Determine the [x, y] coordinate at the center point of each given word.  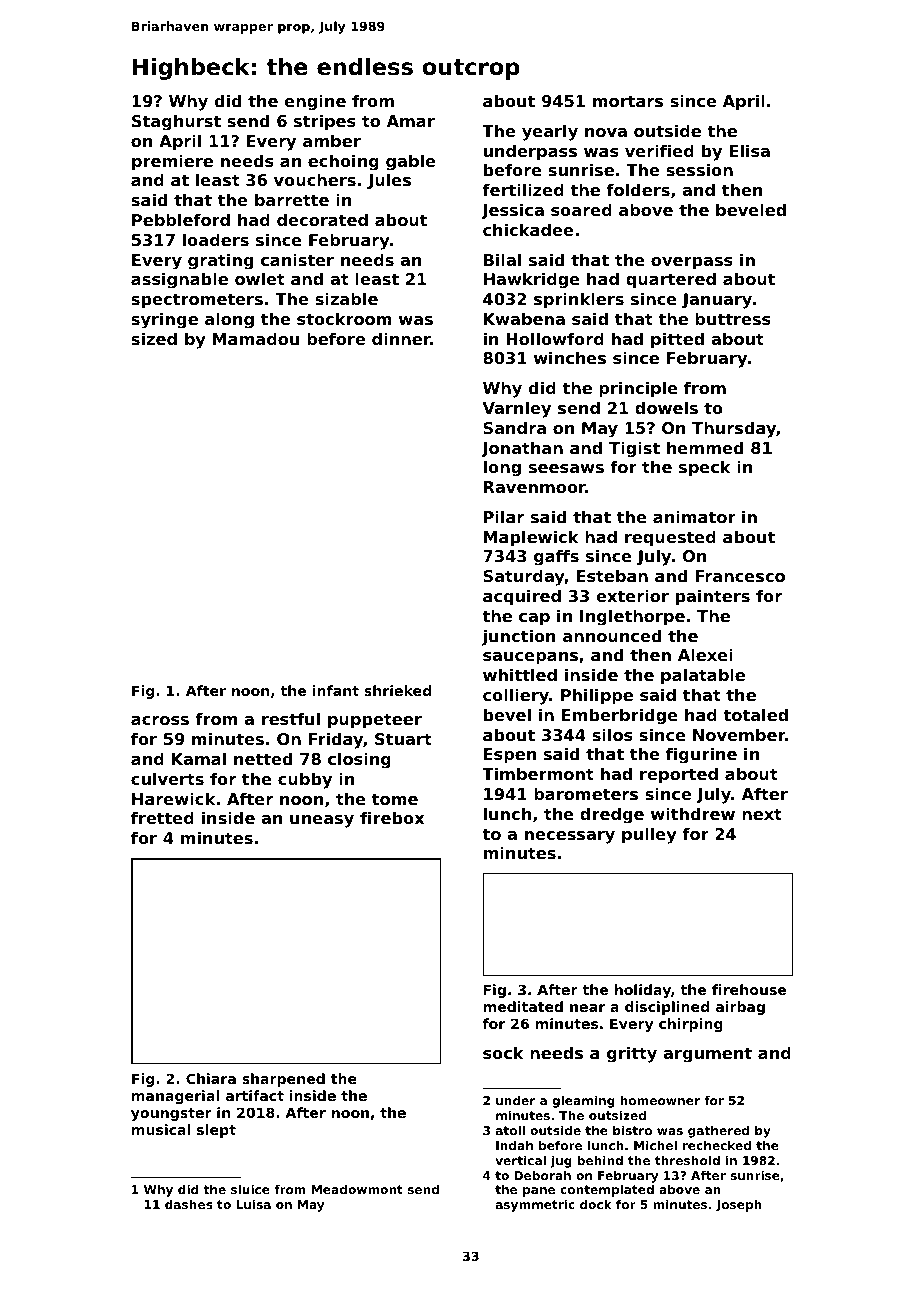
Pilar [504, 516]
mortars [628, 101]
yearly [550, 132]
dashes [189, 1204]
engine [315, 102]
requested [670, 538]
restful [291, 718]
